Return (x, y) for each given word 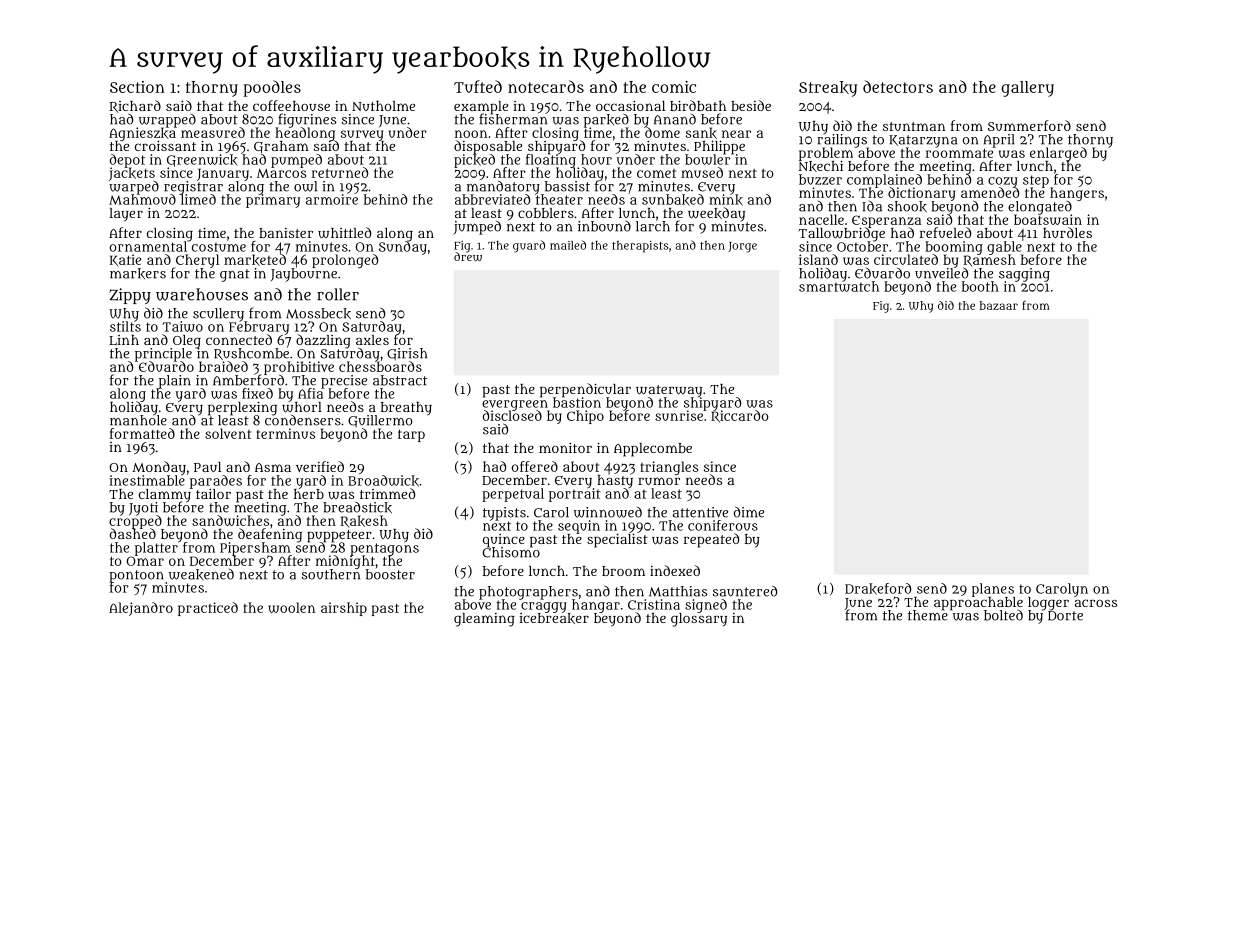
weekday (716, 214)
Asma (273, 467)
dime (749, 512)
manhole (138, 420)
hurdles (1067, 232)
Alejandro (141, 609)
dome (662, 132)
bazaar (999, 305)
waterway (669, 391)
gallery (1027, 89)
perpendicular (585, 390)
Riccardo (740, 417)
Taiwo (182, 326)
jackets (132, 174)
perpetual (513, 495)
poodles (272, 88)
